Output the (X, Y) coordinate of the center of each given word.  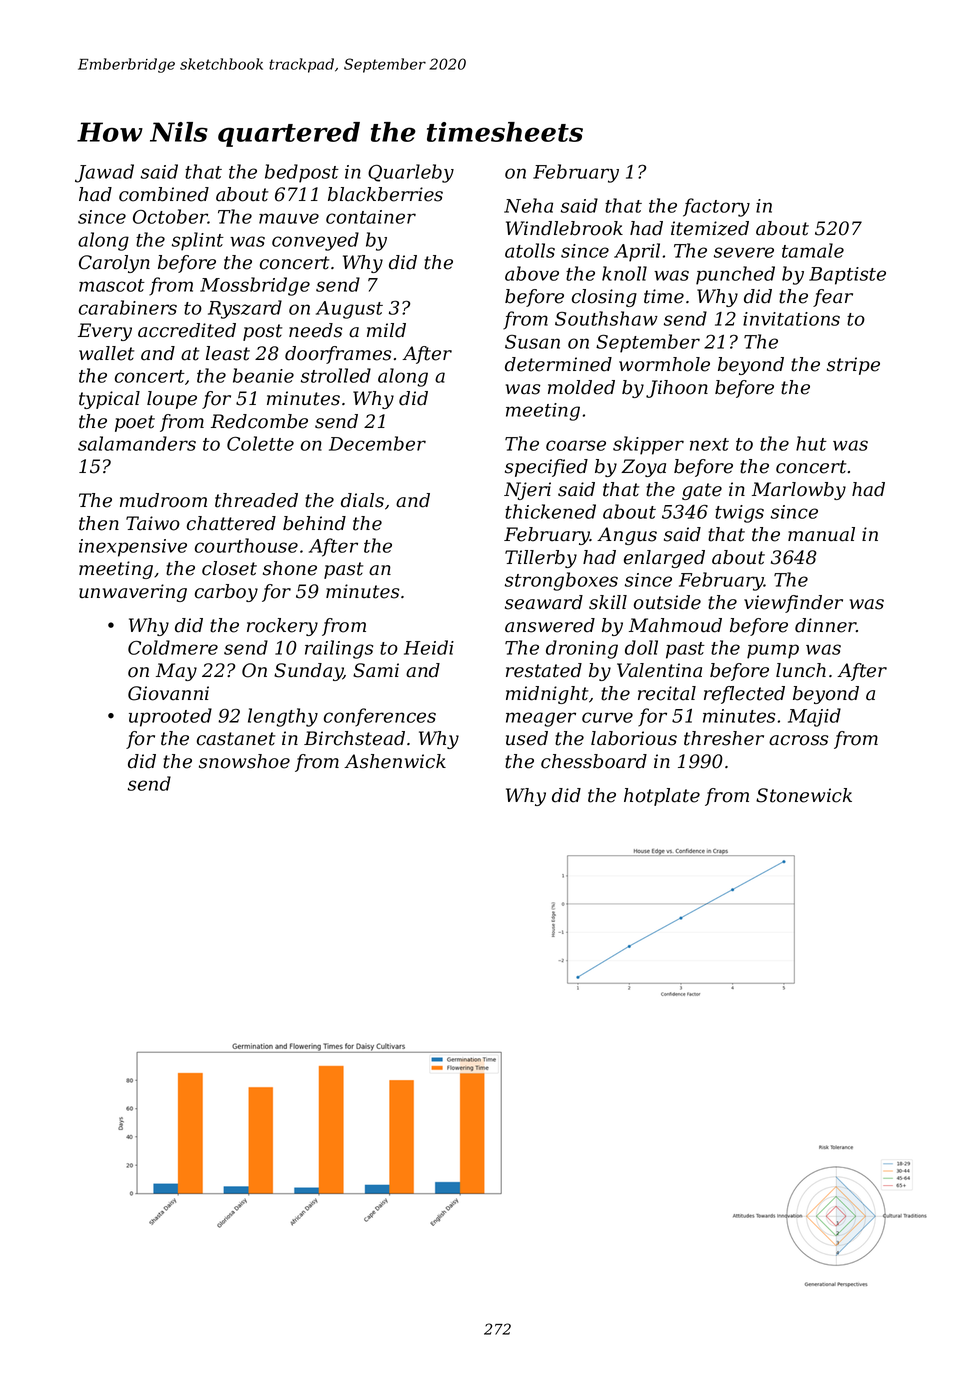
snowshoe (244, 761)
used (527, 738)
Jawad (104, 173)
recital (667, 693)
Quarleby (411, 173)
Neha (528, 205)
